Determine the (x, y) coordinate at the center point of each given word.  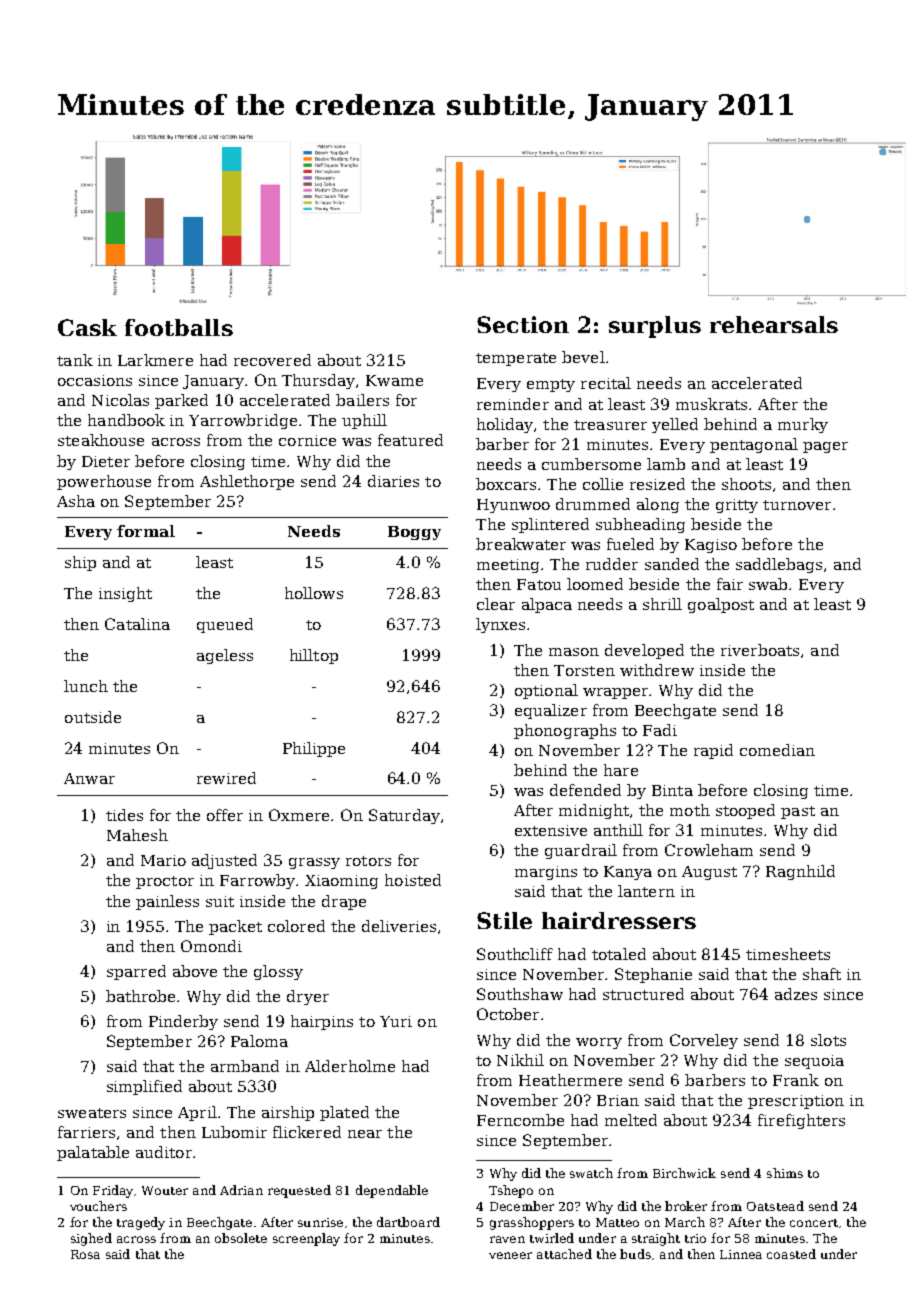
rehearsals (774, 324)
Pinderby (183, 1022)
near (365, 1134)
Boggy (414, 533)
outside (93, 717)
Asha (76, 501)
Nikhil (520, 1060)
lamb (666, 464)
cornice (307, 440)
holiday (505, 425)
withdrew (657, 670)
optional (546, 691)
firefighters (801, 1121)
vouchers (98, 1206)
